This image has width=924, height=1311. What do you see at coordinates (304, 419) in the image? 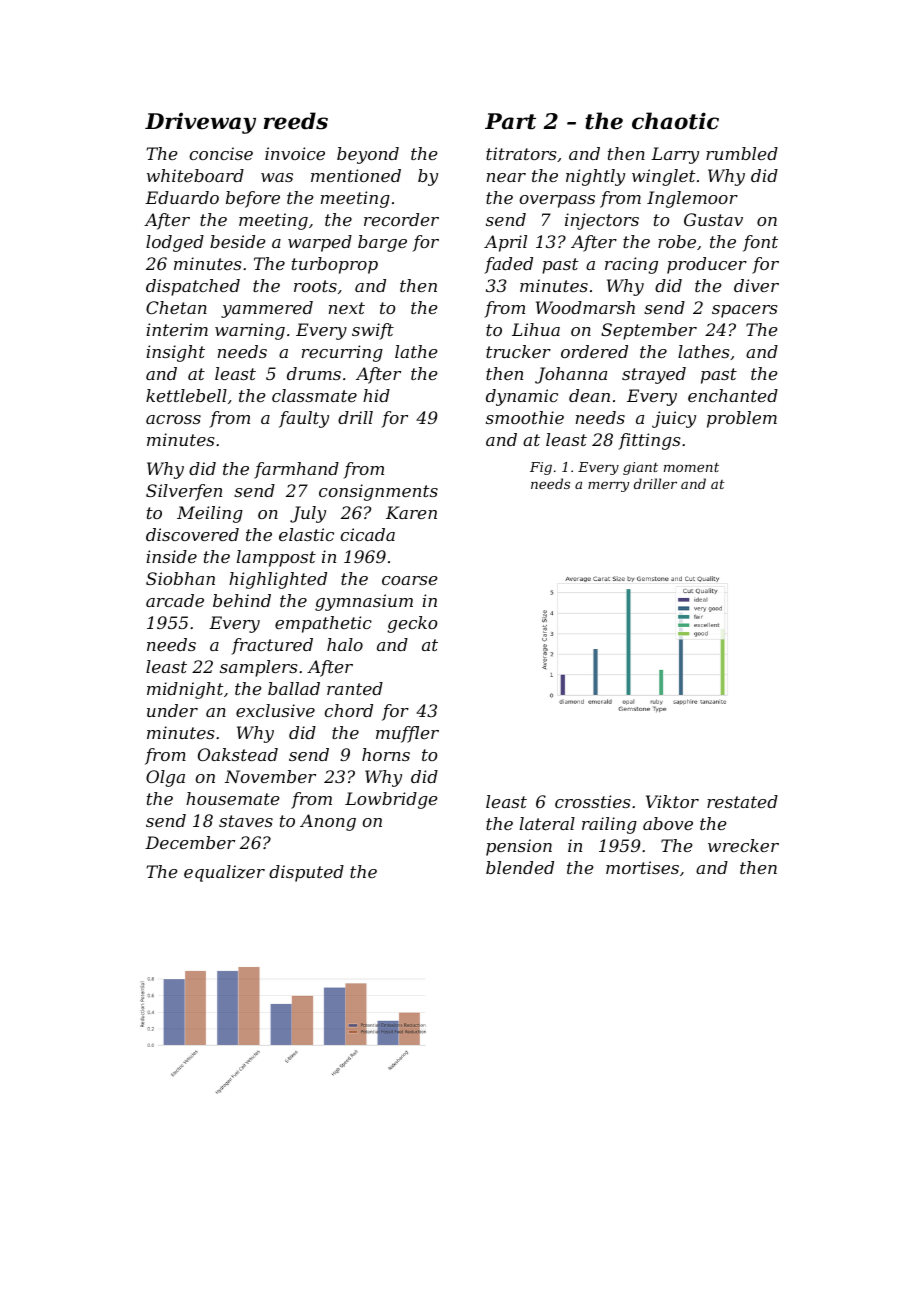
I see `faulty` at bounding box center [304, 419].
